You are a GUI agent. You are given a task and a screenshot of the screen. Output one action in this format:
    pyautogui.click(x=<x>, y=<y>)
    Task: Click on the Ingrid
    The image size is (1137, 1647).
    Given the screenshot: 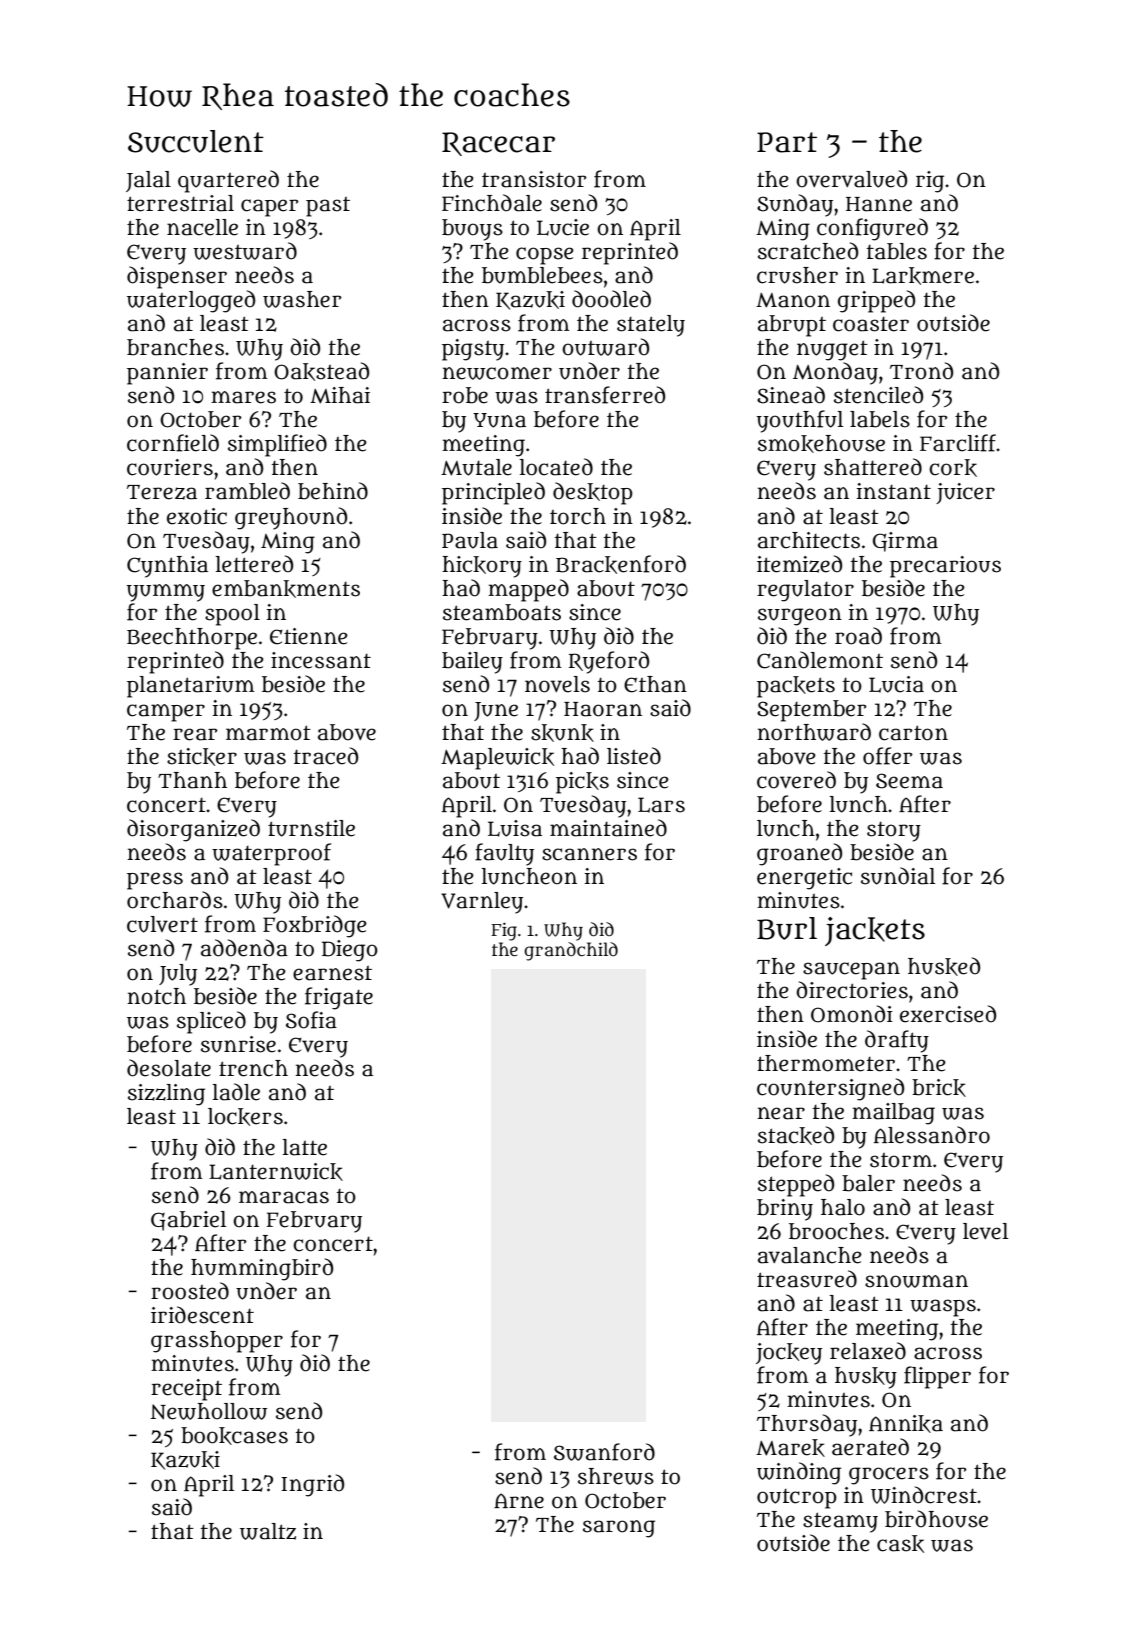 What is the action you would take?
    pyautogui.click(x=312, y=1485)
